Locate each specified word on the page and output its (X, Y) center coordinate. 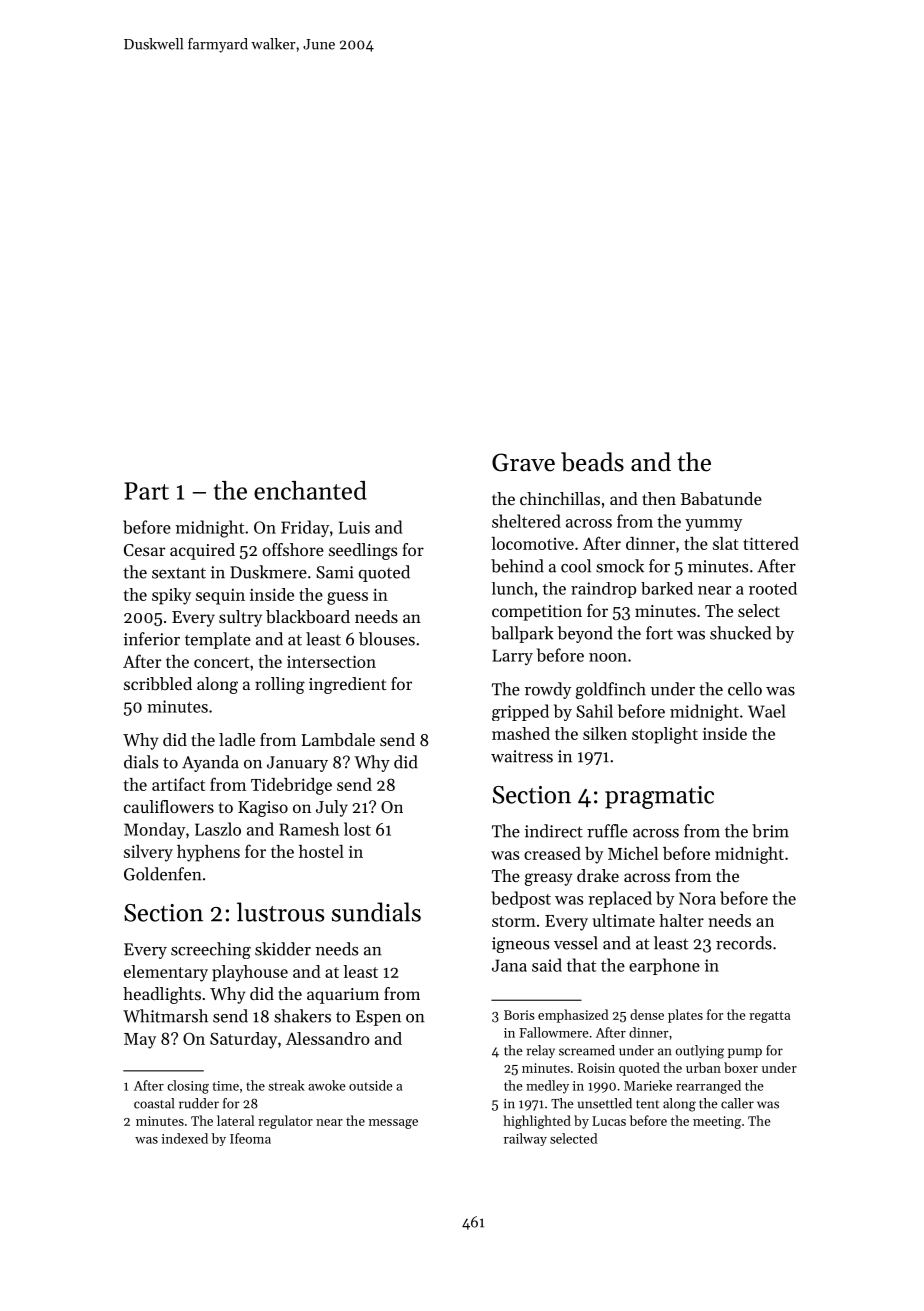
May (140, 1041)
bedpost (521, 899)
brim (770, 831)
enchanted (310, 490)
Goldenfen (163, 874)
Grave (523, 462)
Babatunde (721, 498)
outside (371, 1085)
